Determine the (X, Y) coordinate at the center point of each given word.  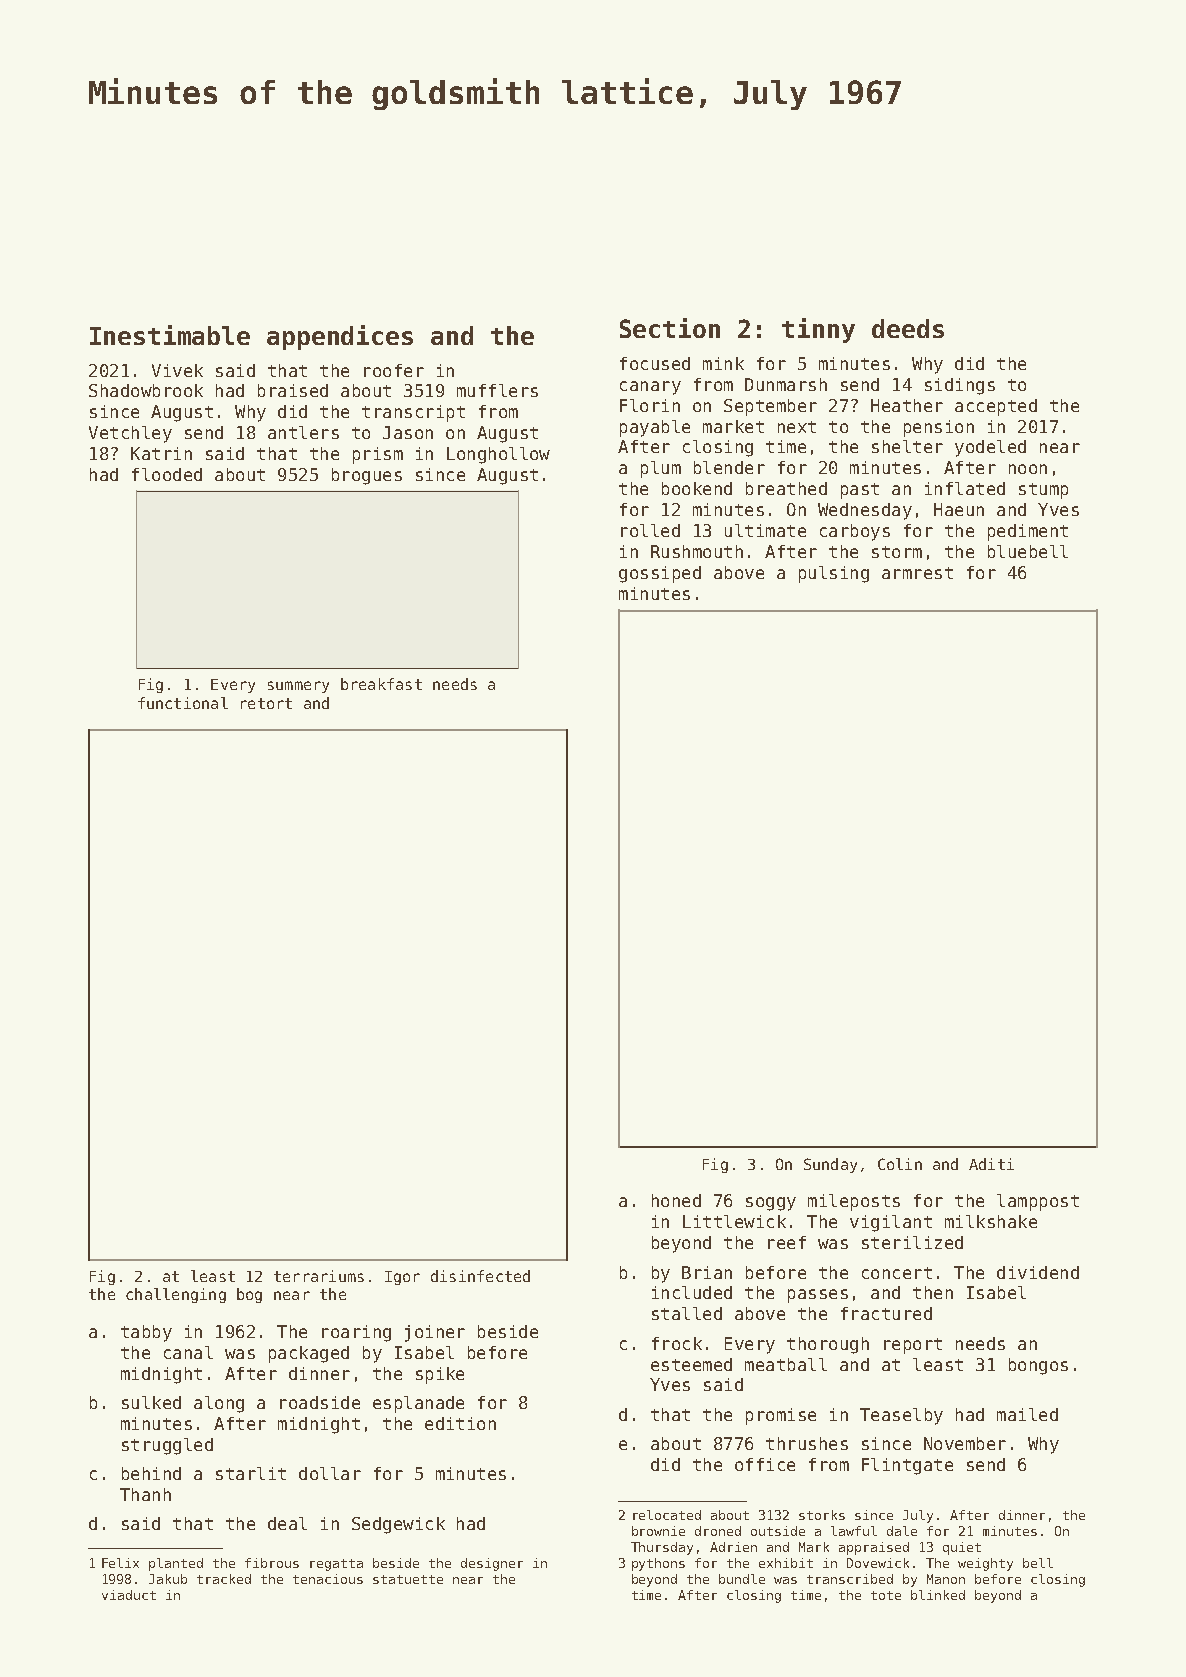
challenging (176, 1295)
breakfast (381, 684)
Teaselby (901, 1416)
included (692, 1292)
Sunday (830, 1165)
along (219, 1404)
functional (183, 703)
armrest (917, 573)
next (797, 427)
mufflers (497, 390)
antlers (303, 432)
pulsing (834, 574)
